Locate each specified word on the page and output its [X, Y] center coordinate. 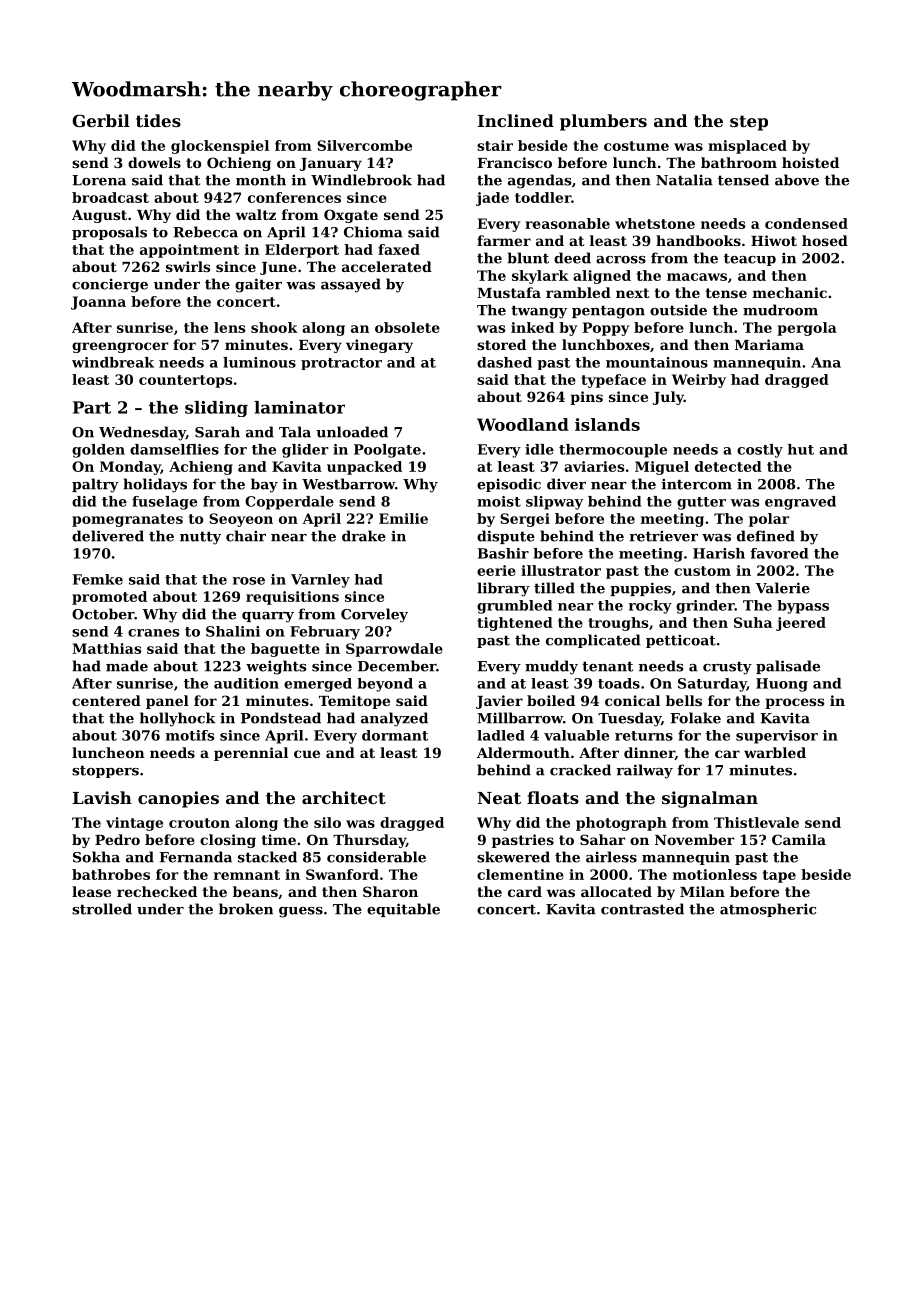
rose [248, 581]
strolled [102, 909]
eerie [496, 570]
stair [495, 145]
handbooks [698, 240]
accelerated [387, 266]
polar [769, 520]
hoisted [810, 162]
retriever [663, 536]
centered [106, 700]
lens [230, 327]
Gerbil [101, 120]
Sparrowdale [394, 650]
